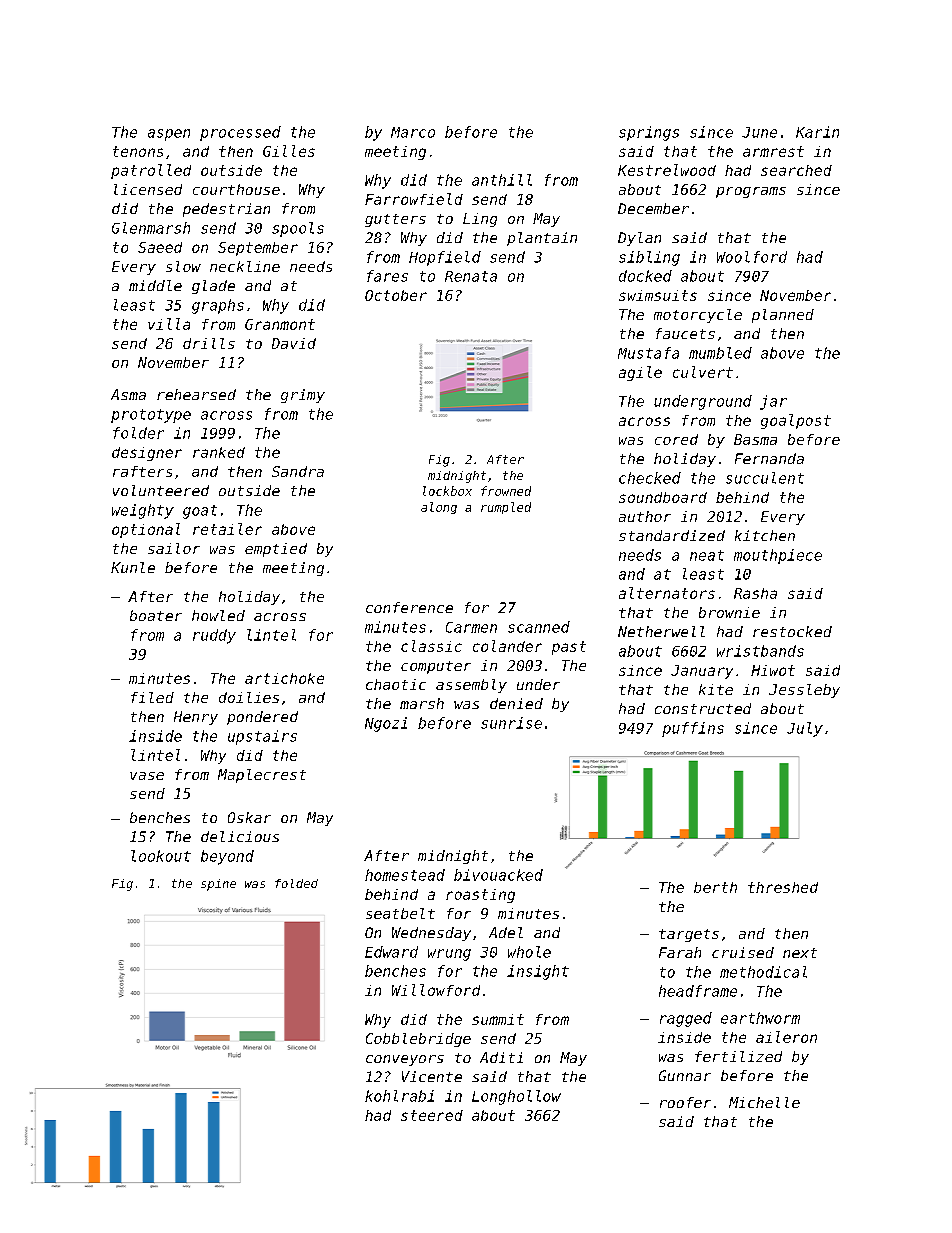 Image resolution: width=952 pixels, height=1233 pixels. Describe the element at coordinates (218, 885) in the image. I see `spine` at that location.
